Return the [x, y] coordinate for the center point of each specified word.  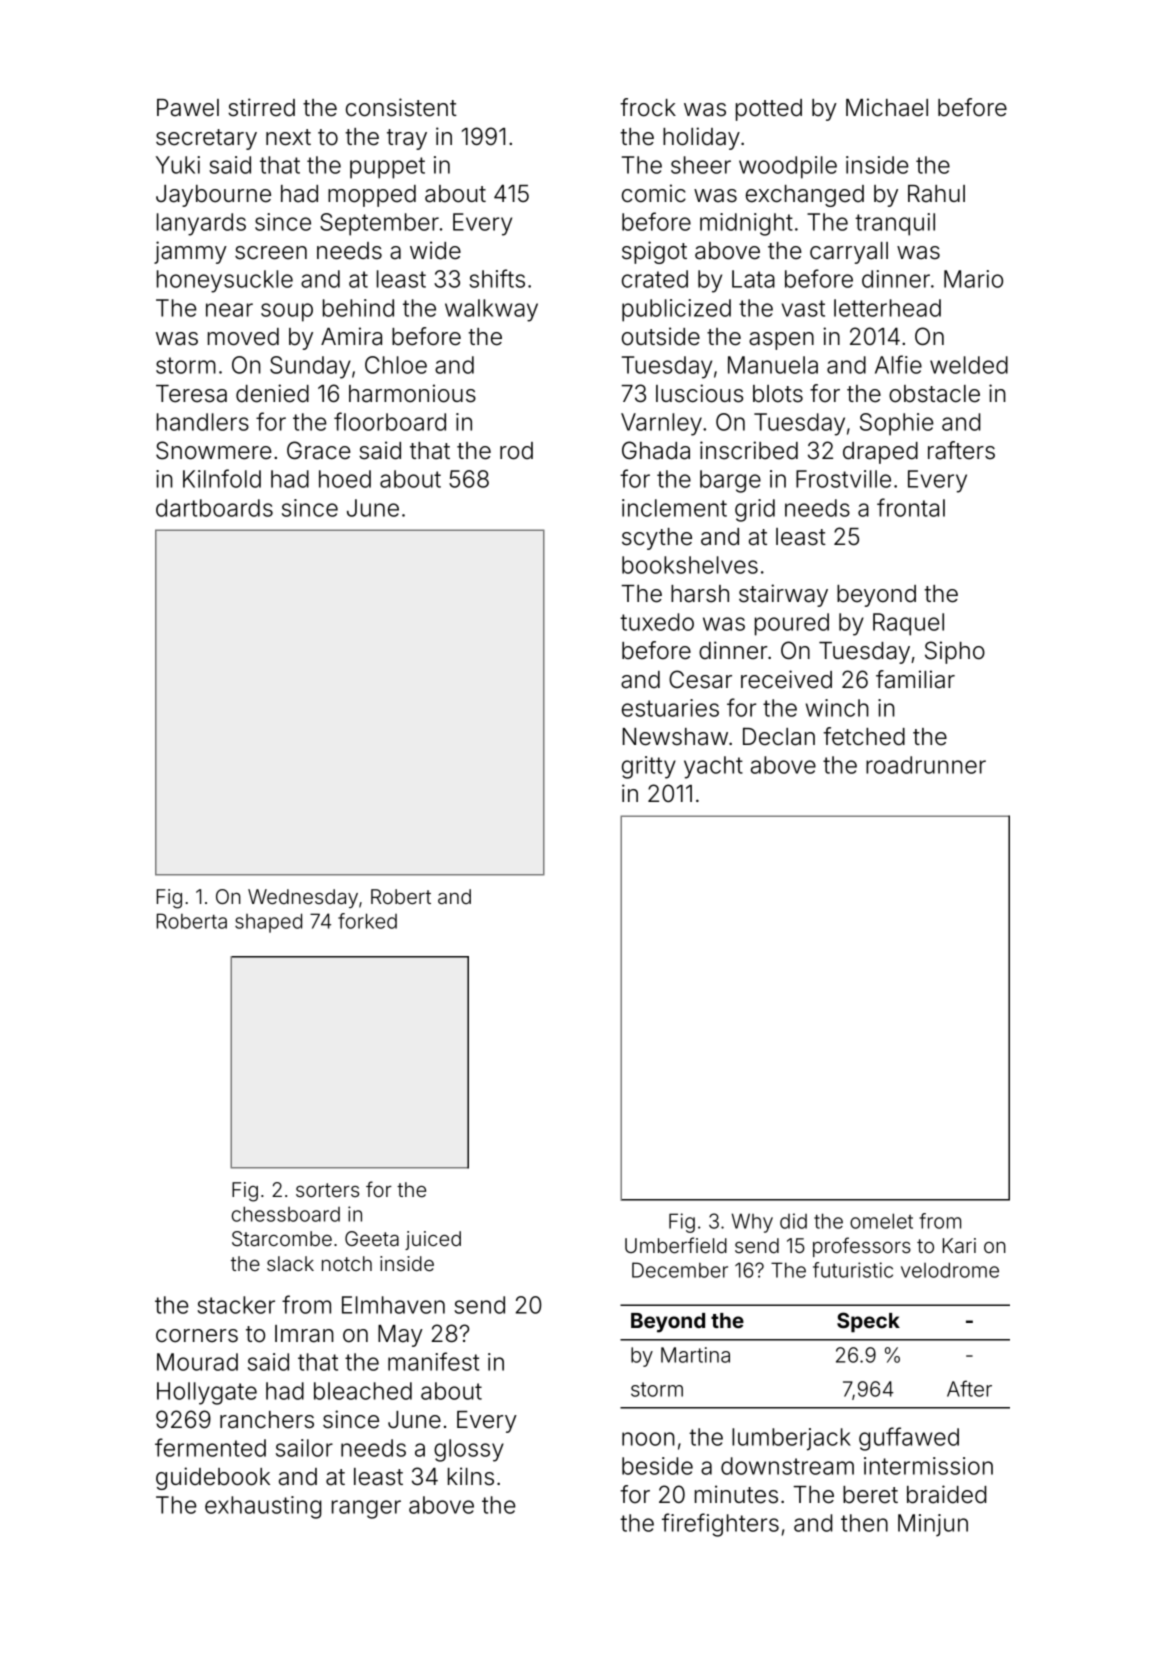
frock [648, 107]
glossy [469, 1450]
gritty [649, 767]
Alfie [898, 364]
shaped [268, 923]
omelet [881, 1221]
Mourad [197, 1362]
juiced [433, 1240]
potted [769, 110]
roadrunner [926, 765]
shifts [497, 278]
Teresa [191, 394]
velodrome [950, 1270]
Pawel [188, 108]
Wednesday [303, 898]
